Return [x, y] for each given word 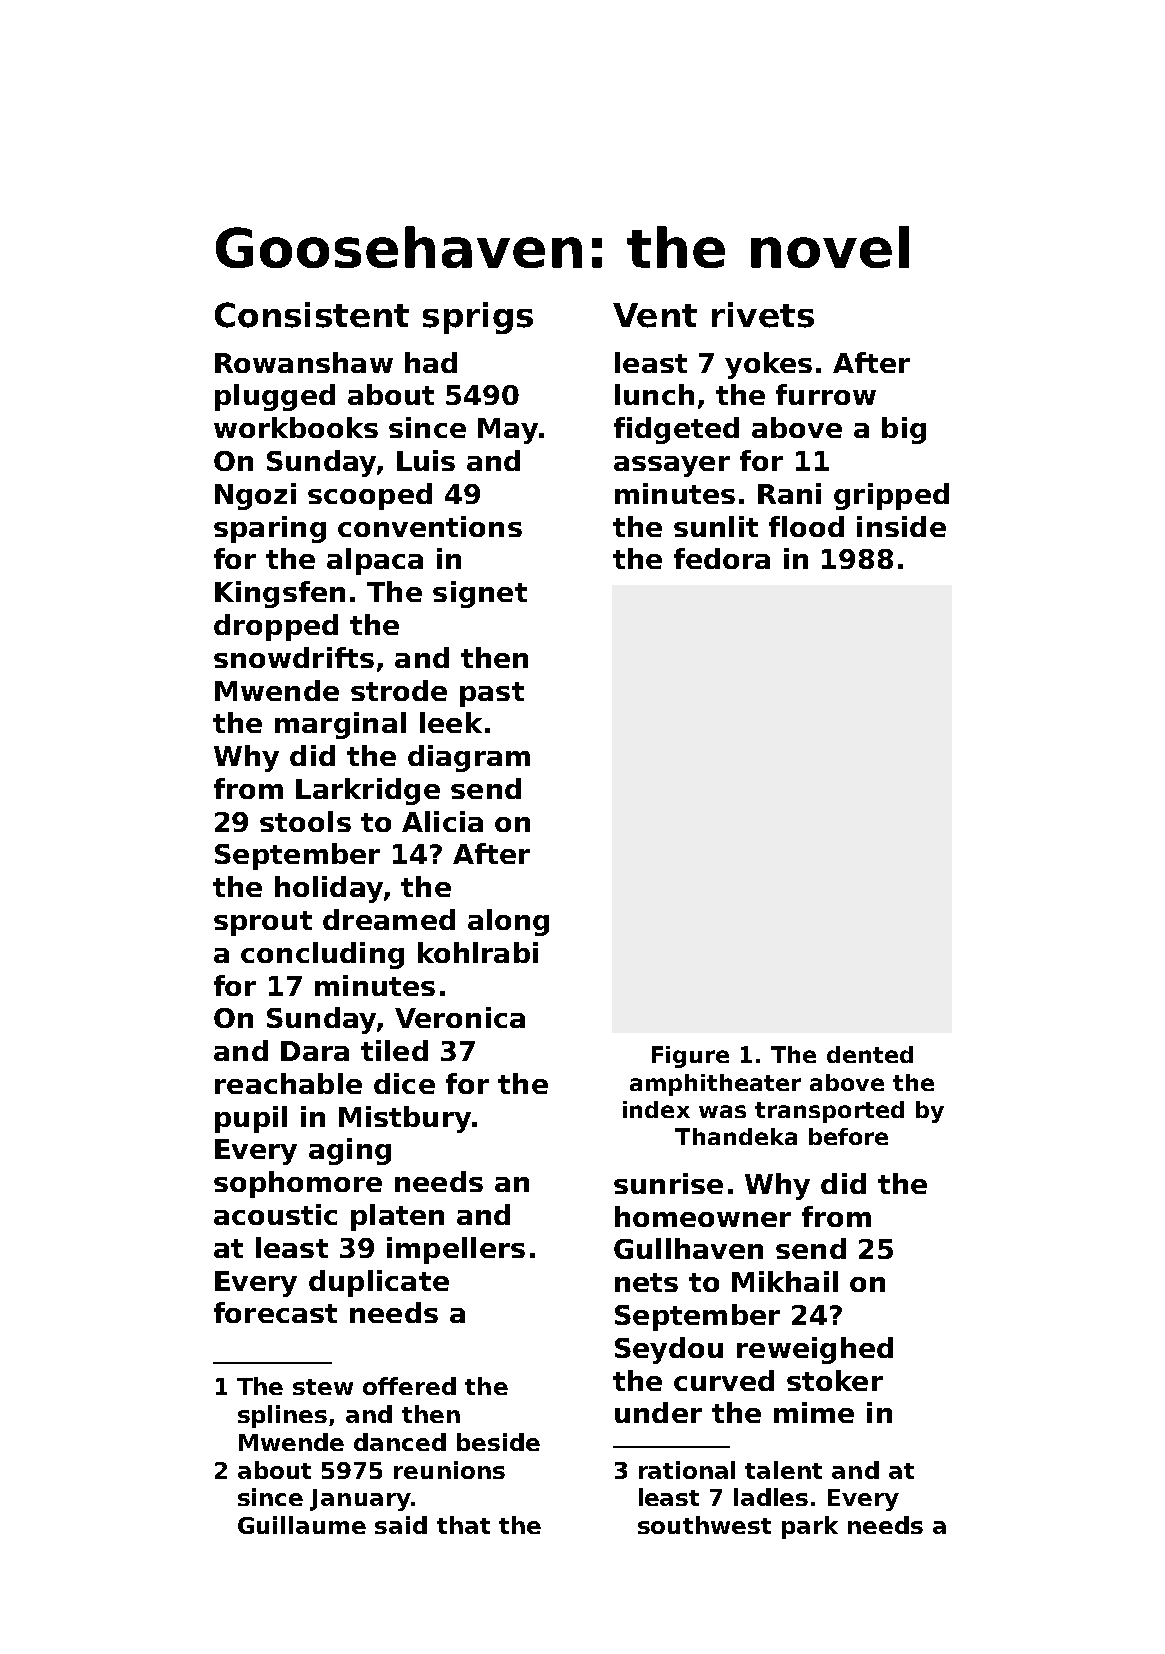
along [508, 922]
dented [870, 1054]
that [463, 1525]
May [508, 431]
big [904, 430]
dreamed [389, 919]
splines [282, 1416]
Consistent [312, 315]
